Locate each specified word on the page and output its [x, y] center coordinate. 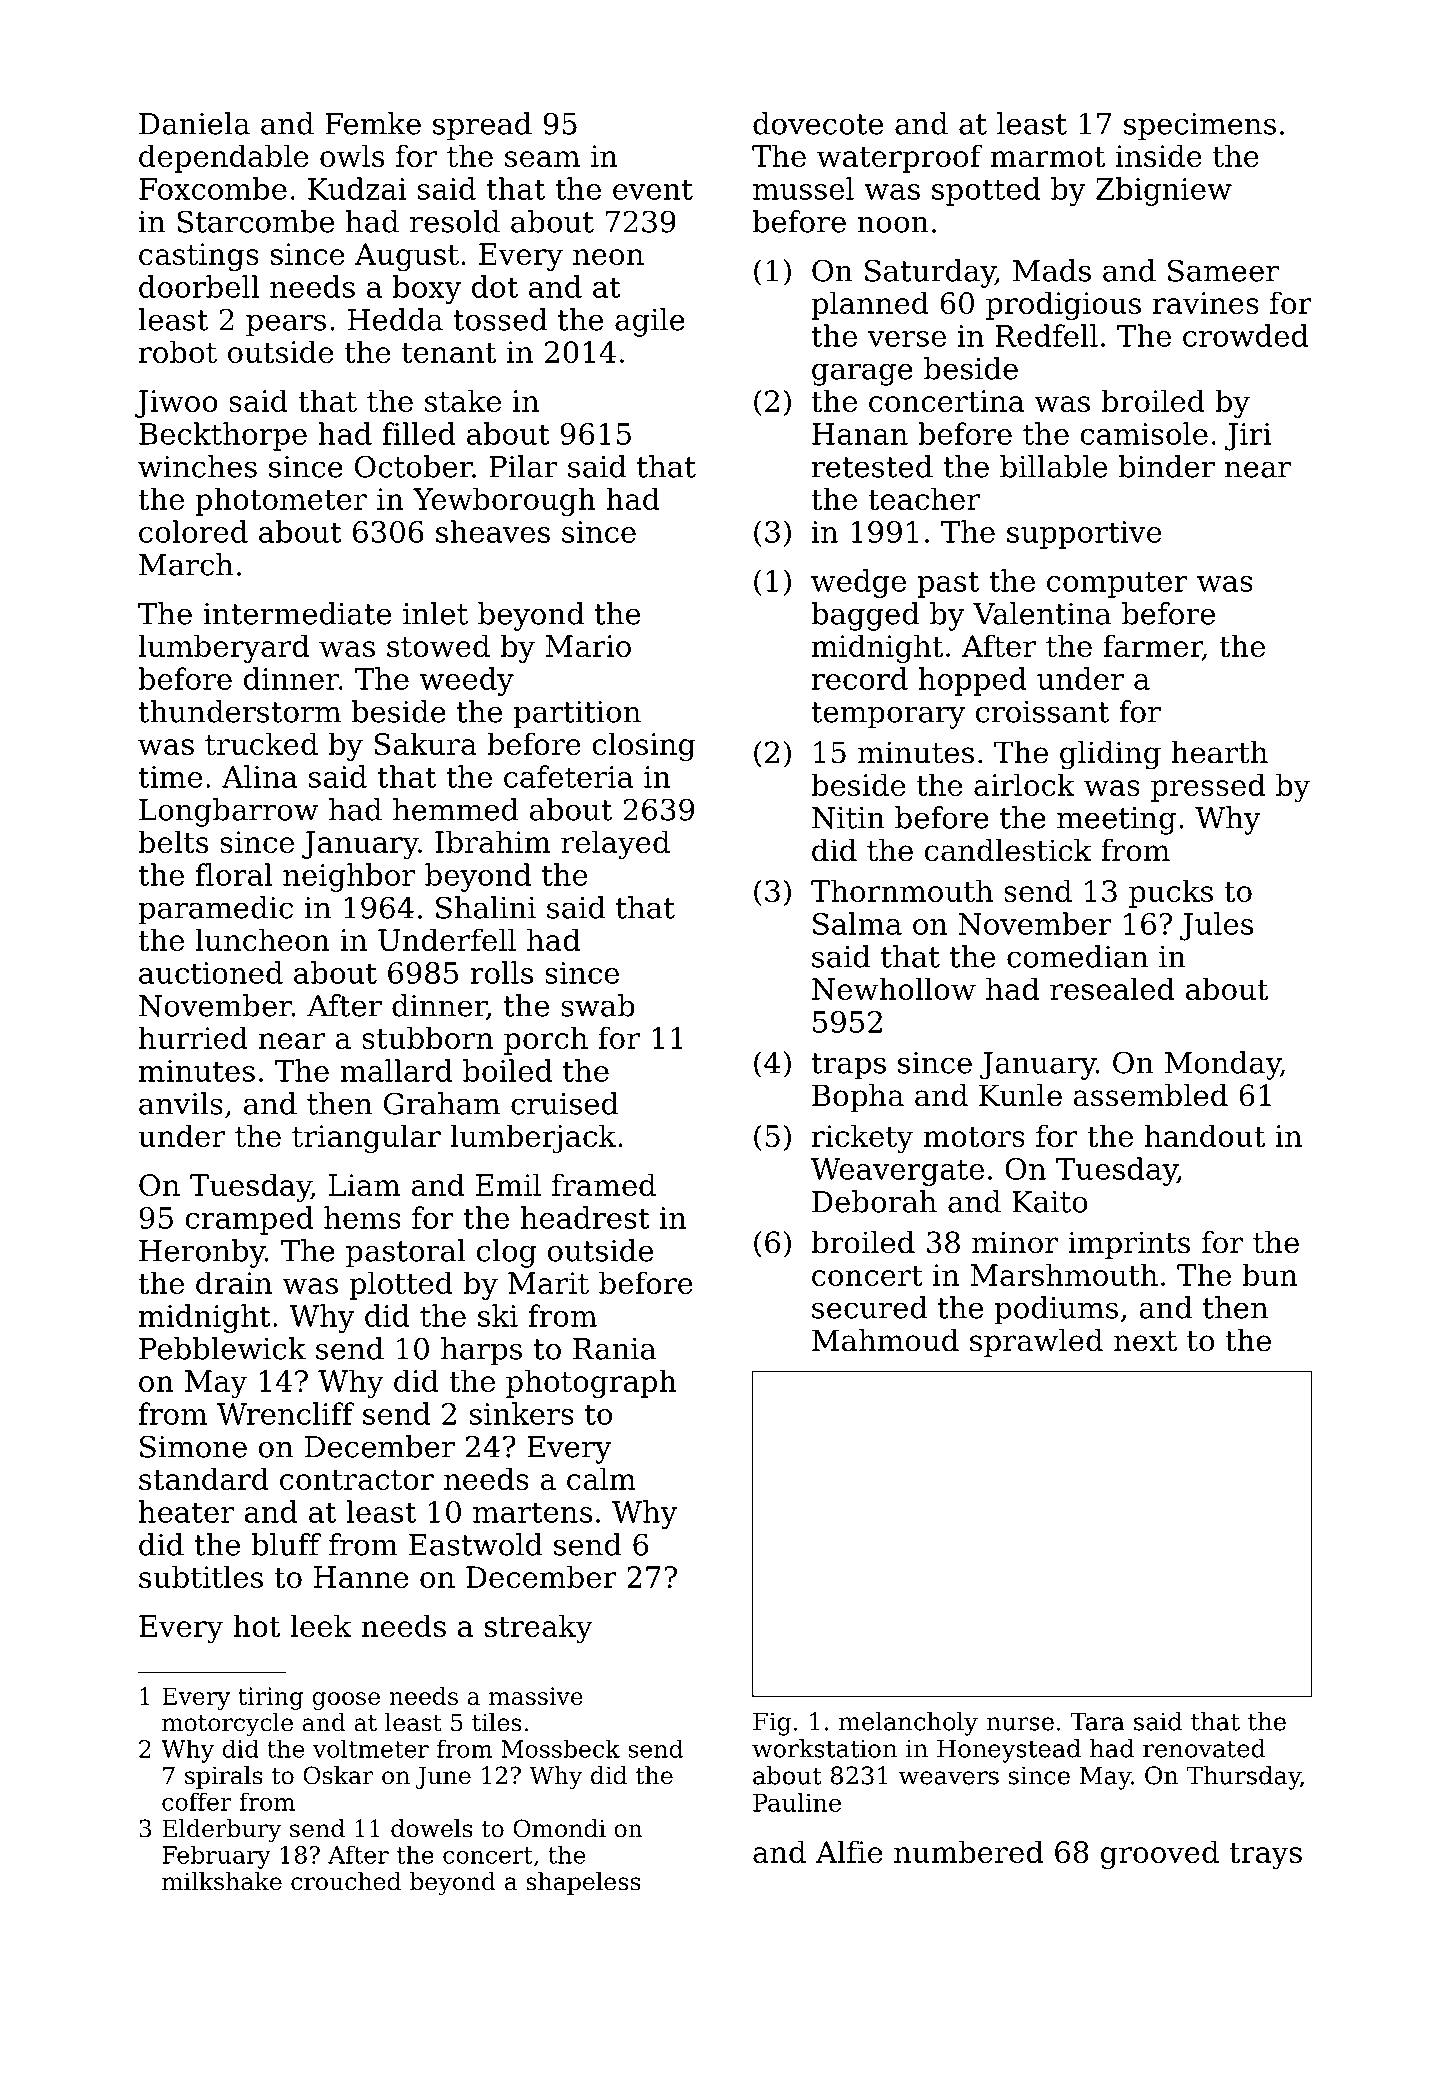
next [1145, 1341]
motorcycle [227, 1724]
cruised [565, 1103]
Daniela [194, 123]
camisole [1144, 433]
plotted [401, 1285]
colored [193, 531]
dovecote [818, 123]
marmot [1047, 157]
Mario [588, 646]
